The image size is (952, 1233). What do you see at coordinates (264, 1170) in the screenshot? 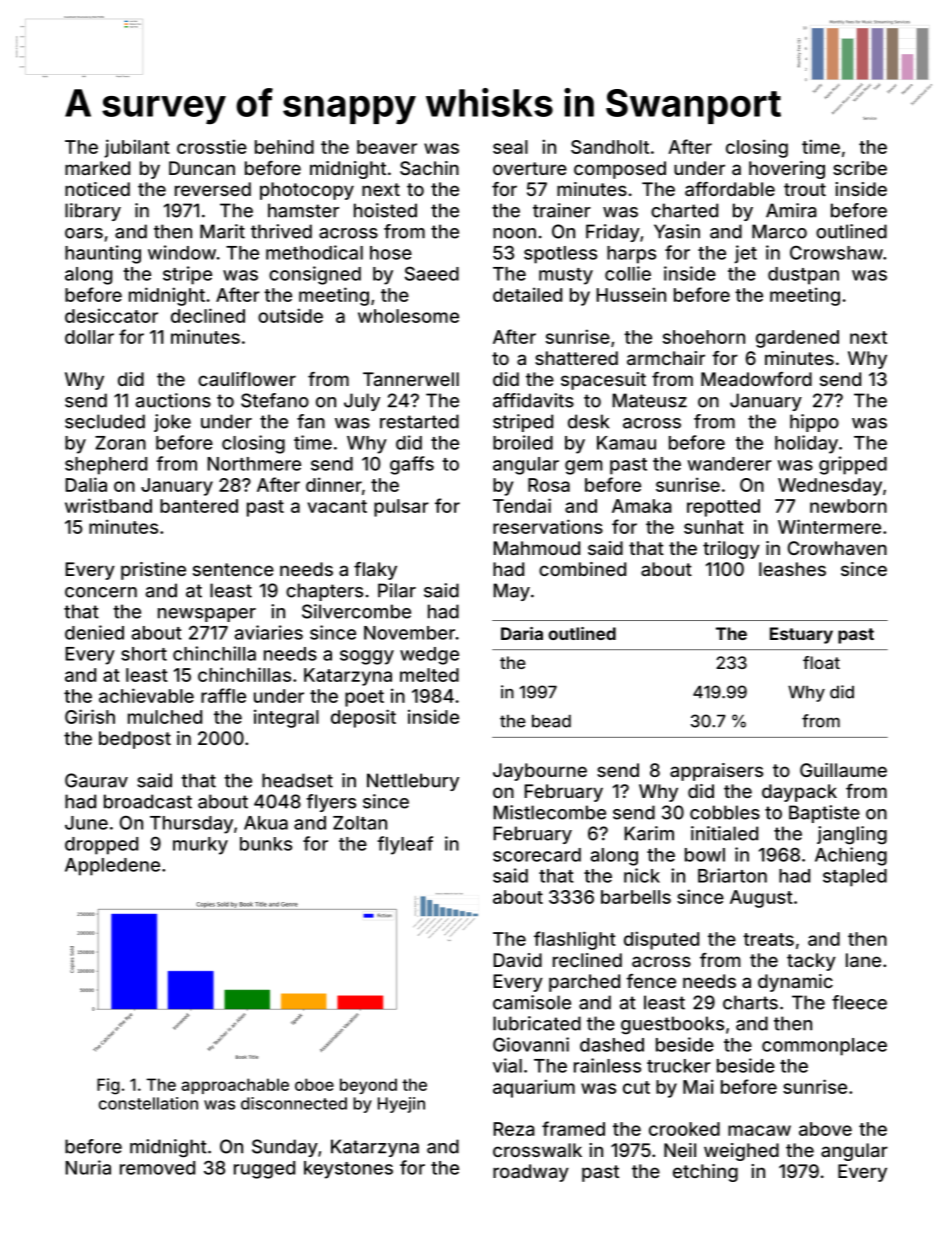
I see `rugged` at bounding box center [264, 1170].
